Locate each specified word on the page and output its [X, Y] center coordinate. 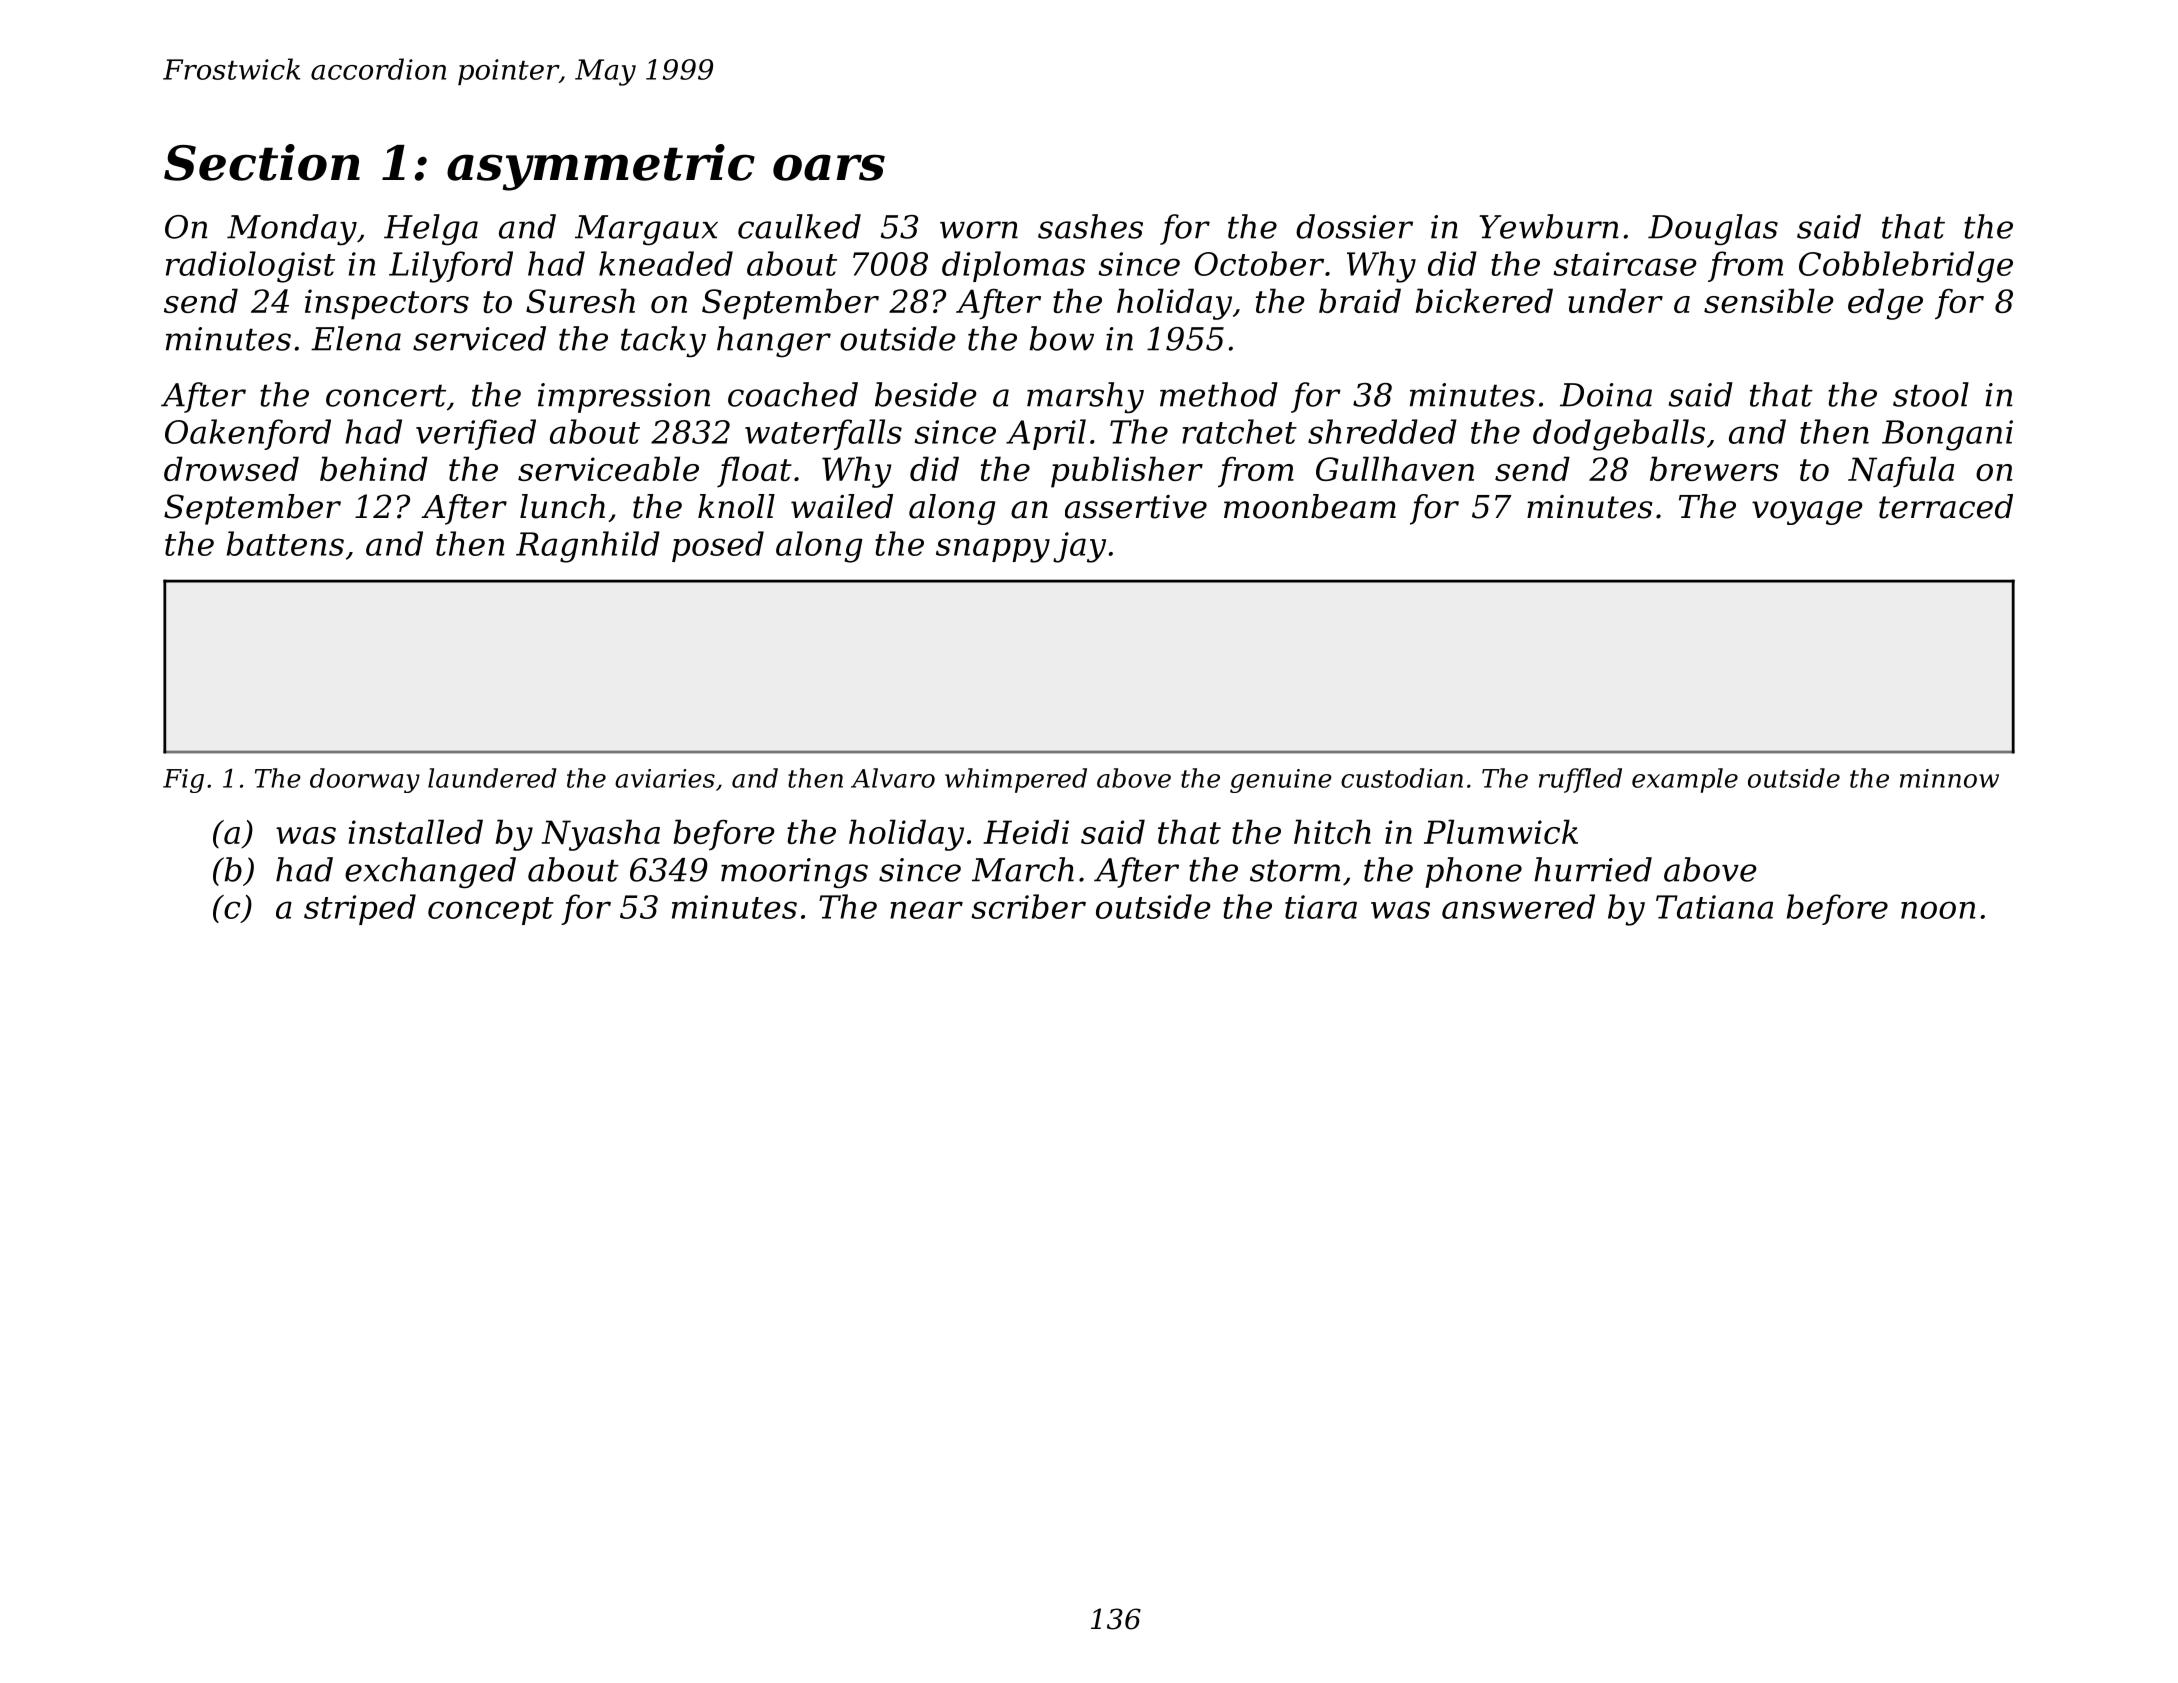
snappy [993, 550]
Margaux [646, 230]
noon [1938, 910]
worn [979, 230]
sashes [1090, 226]
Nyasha [601, 835]
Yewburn [1548, 226]
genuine [1281, 781]
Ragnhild [588, 547]
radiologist [250, 267]
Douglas [1713, 230]
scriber [1029, 906]
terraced [1946, 506]
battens [285, 543]
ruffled [1580, 780]
